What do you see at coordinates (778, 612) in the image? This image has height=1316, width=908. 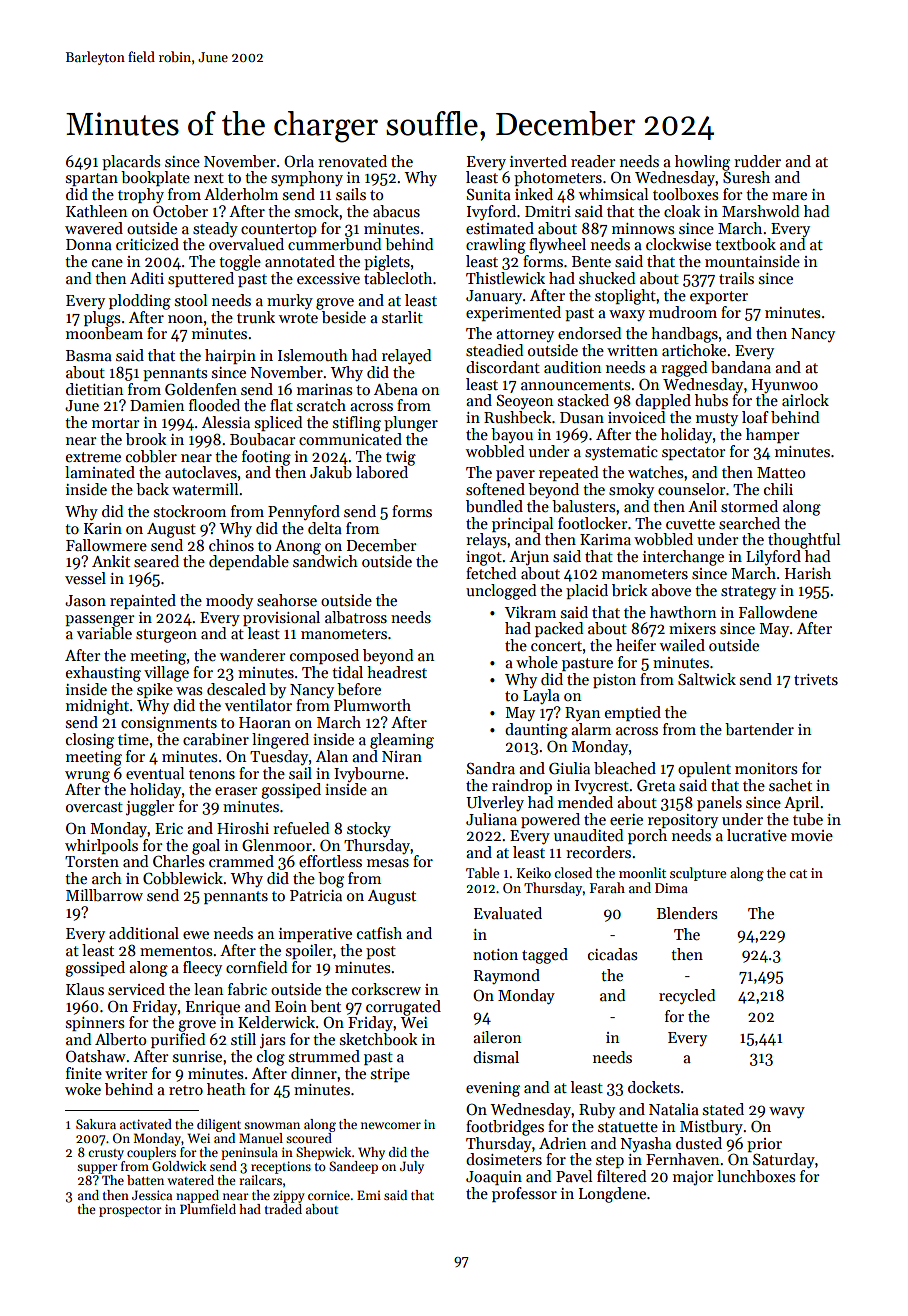 I see `Fallowdene` at bounding box center [778, 612].
